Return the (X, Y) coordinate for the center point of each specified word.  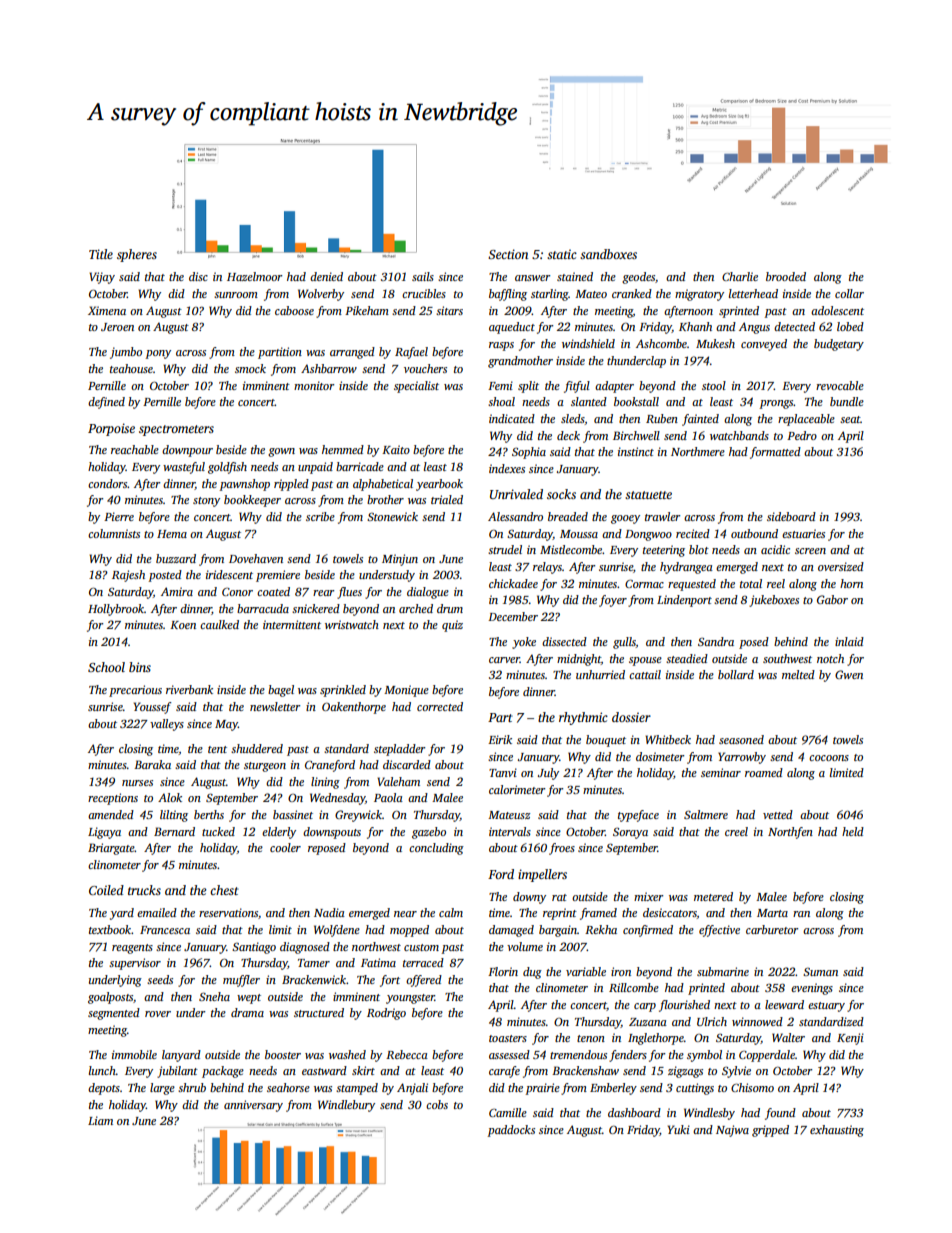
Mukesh (715, 343)
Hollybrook (116, 610)
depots (104, 1089)
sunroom (236, 295)
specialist (416, 387)
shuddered (257, 748)
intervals (510, 831)
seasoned (741, 739)
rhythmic (583, 718)
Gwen (849, 674)
